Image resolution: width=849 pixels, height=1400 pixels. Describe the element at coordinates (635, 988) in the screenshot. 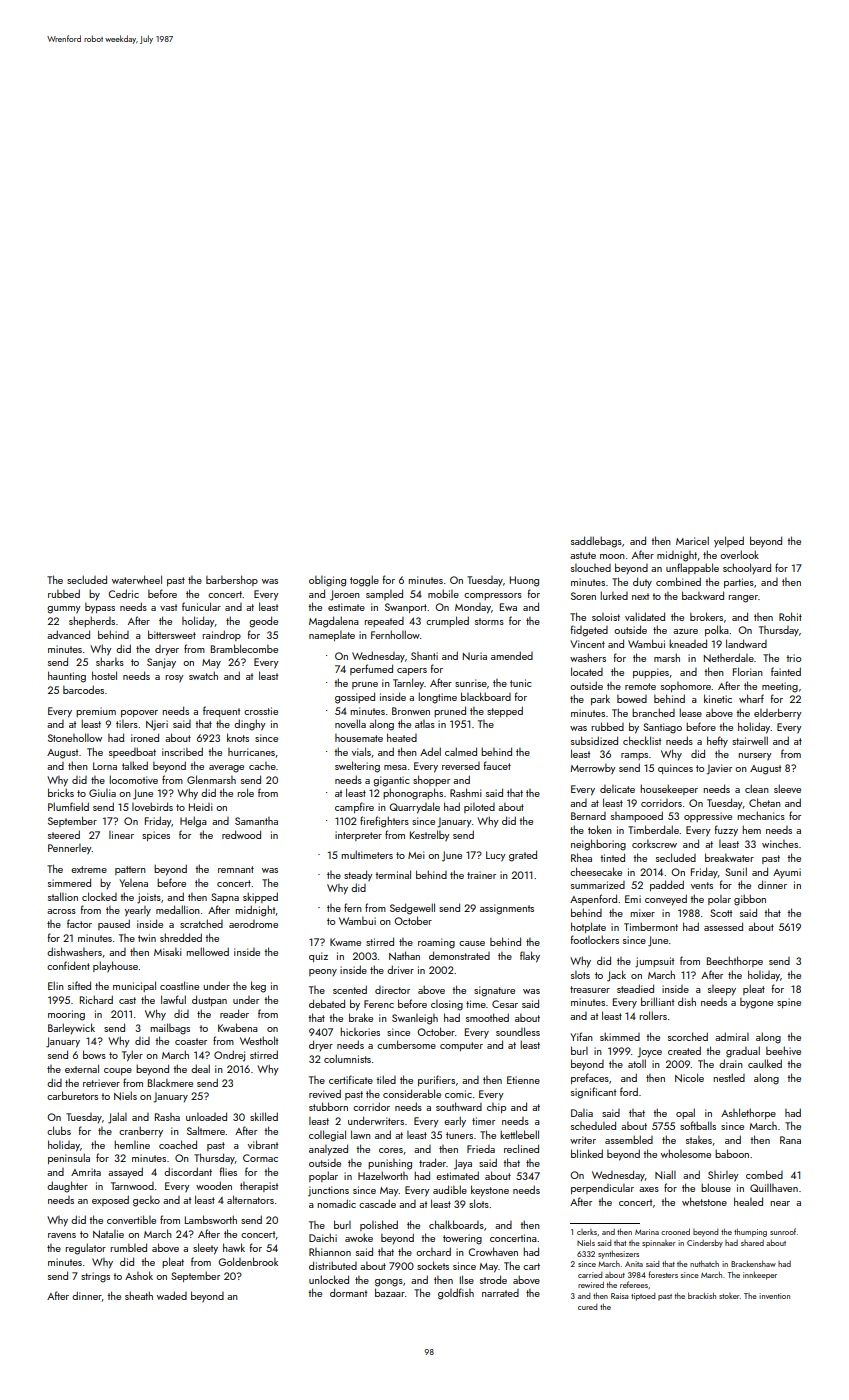

I see `steadied` at that location.
